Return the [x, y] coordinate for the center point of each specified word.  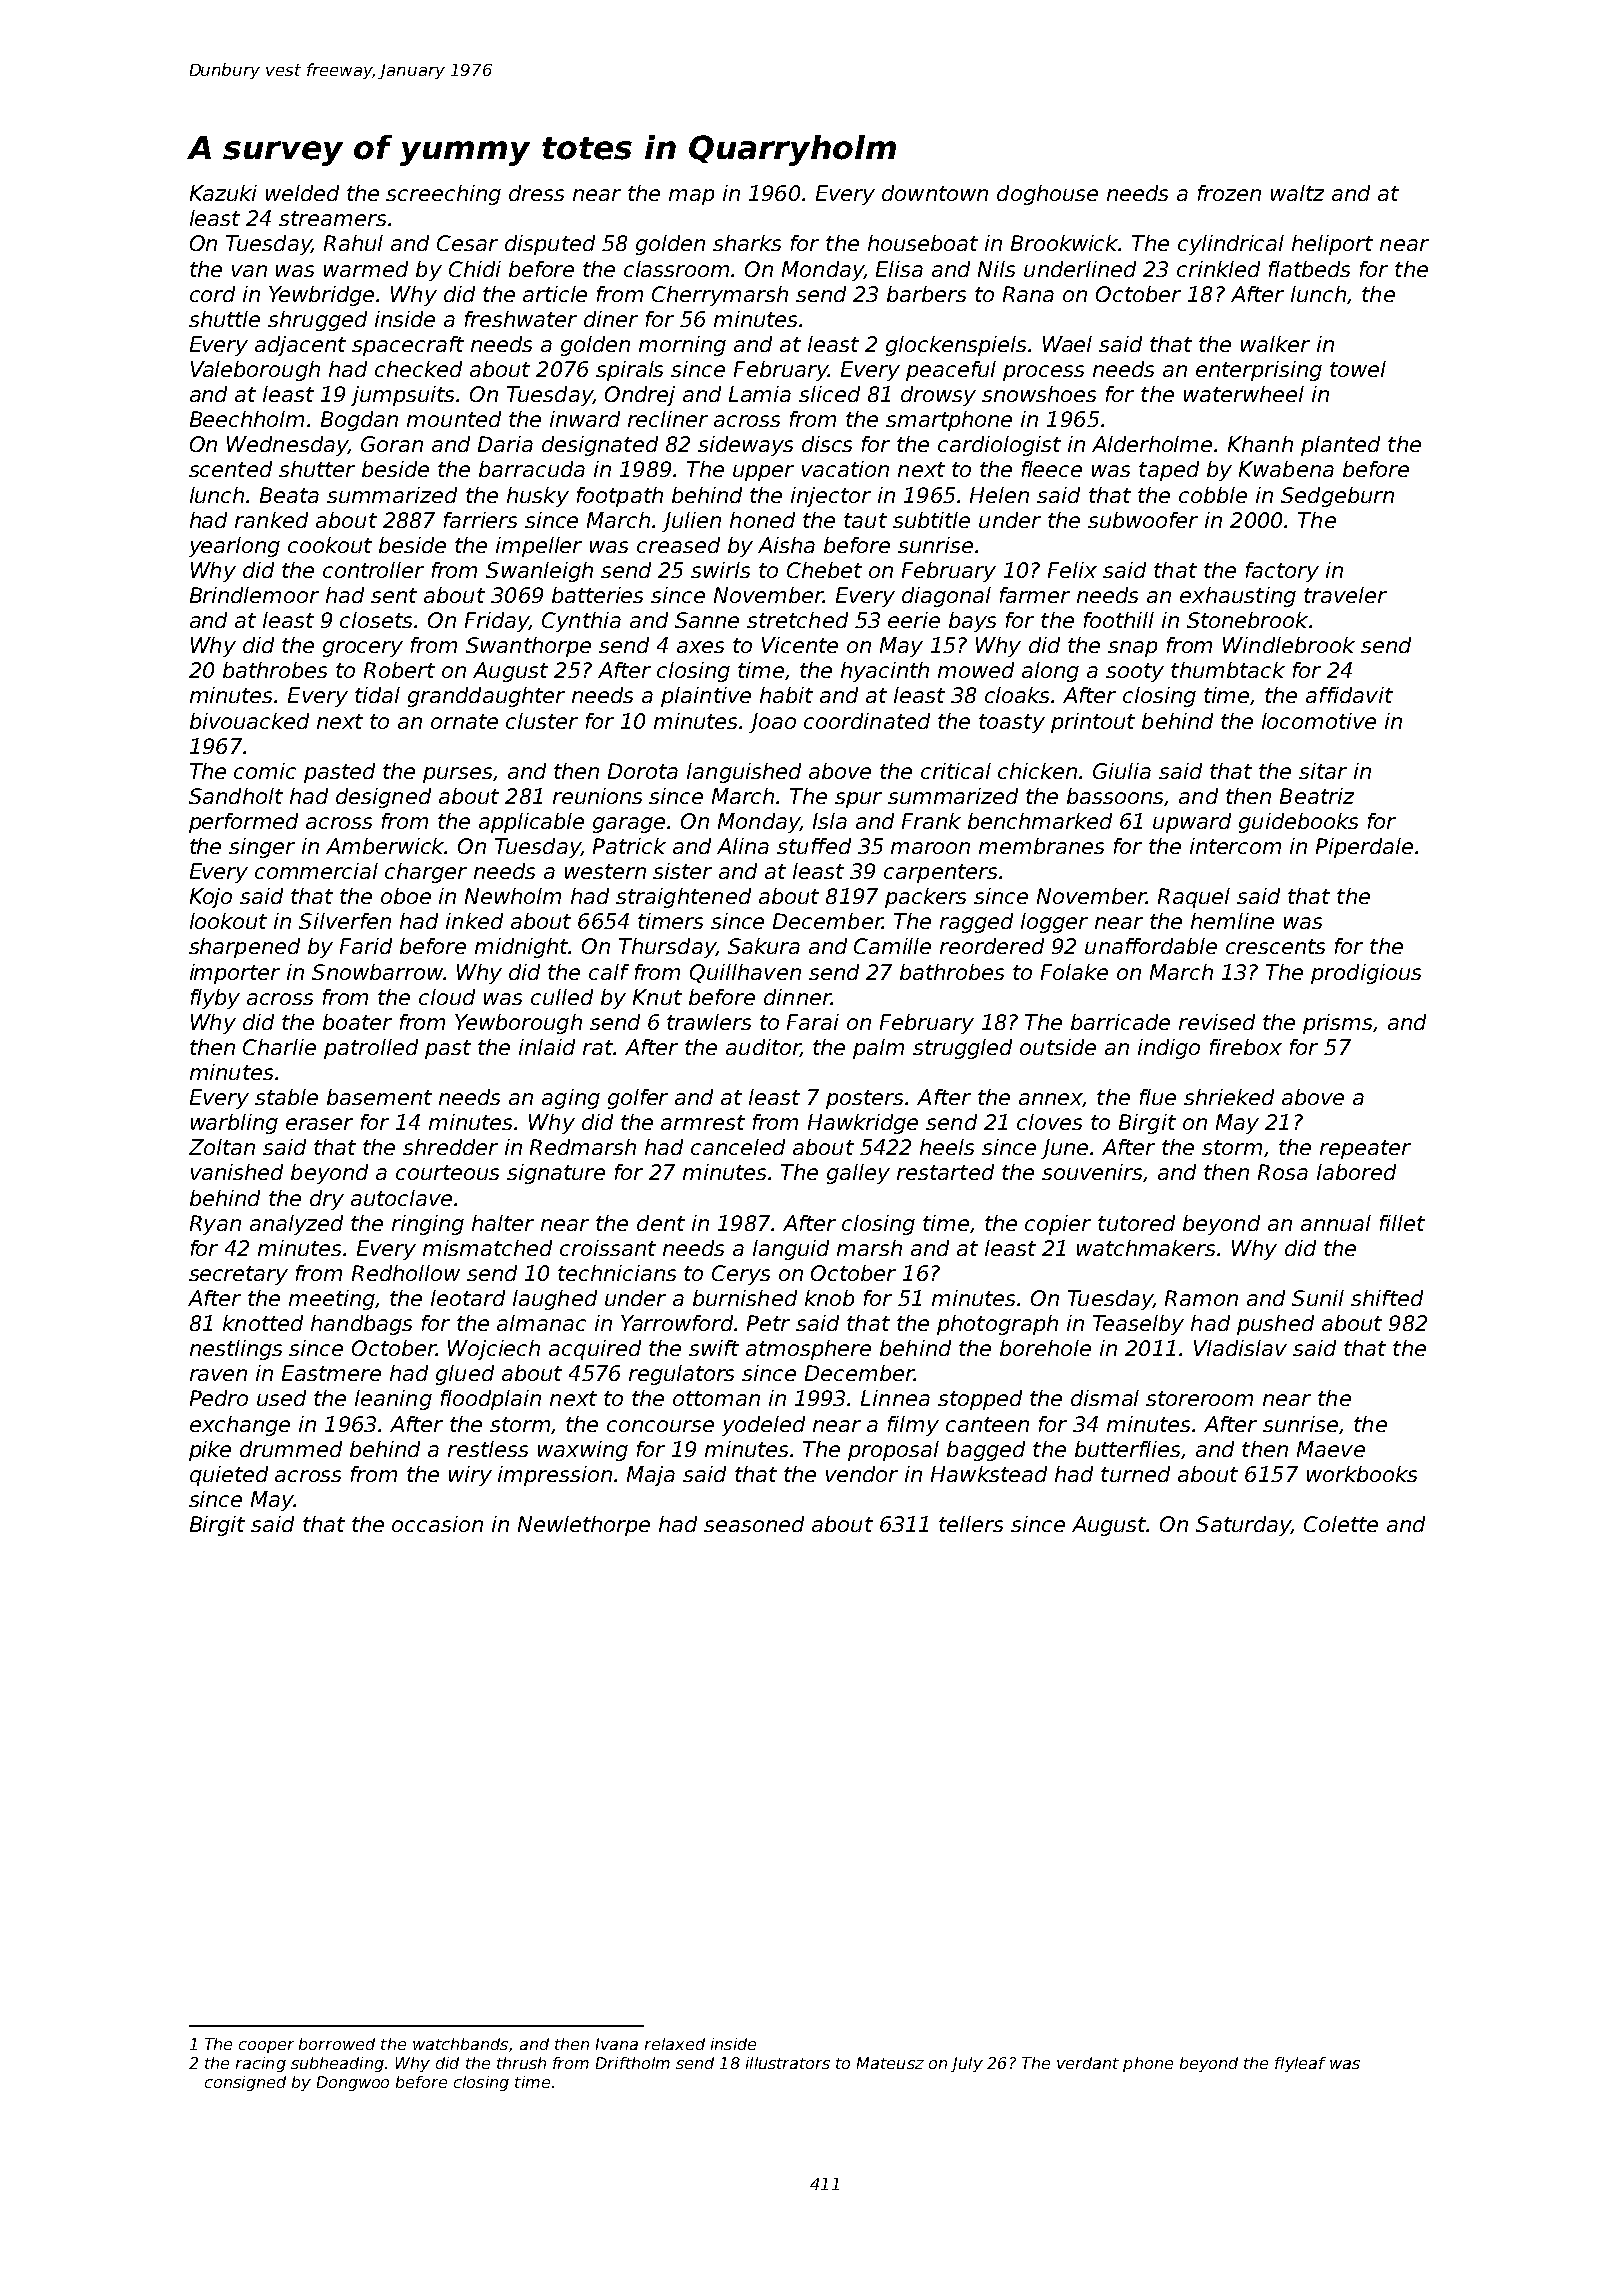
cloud [447, 997]
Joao [772, 723]
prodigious [1366, 974]
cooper [266, 2047]
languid [791, 1250]
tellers [971, 1524]
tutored [1136, 1223]
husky [538, 497]
